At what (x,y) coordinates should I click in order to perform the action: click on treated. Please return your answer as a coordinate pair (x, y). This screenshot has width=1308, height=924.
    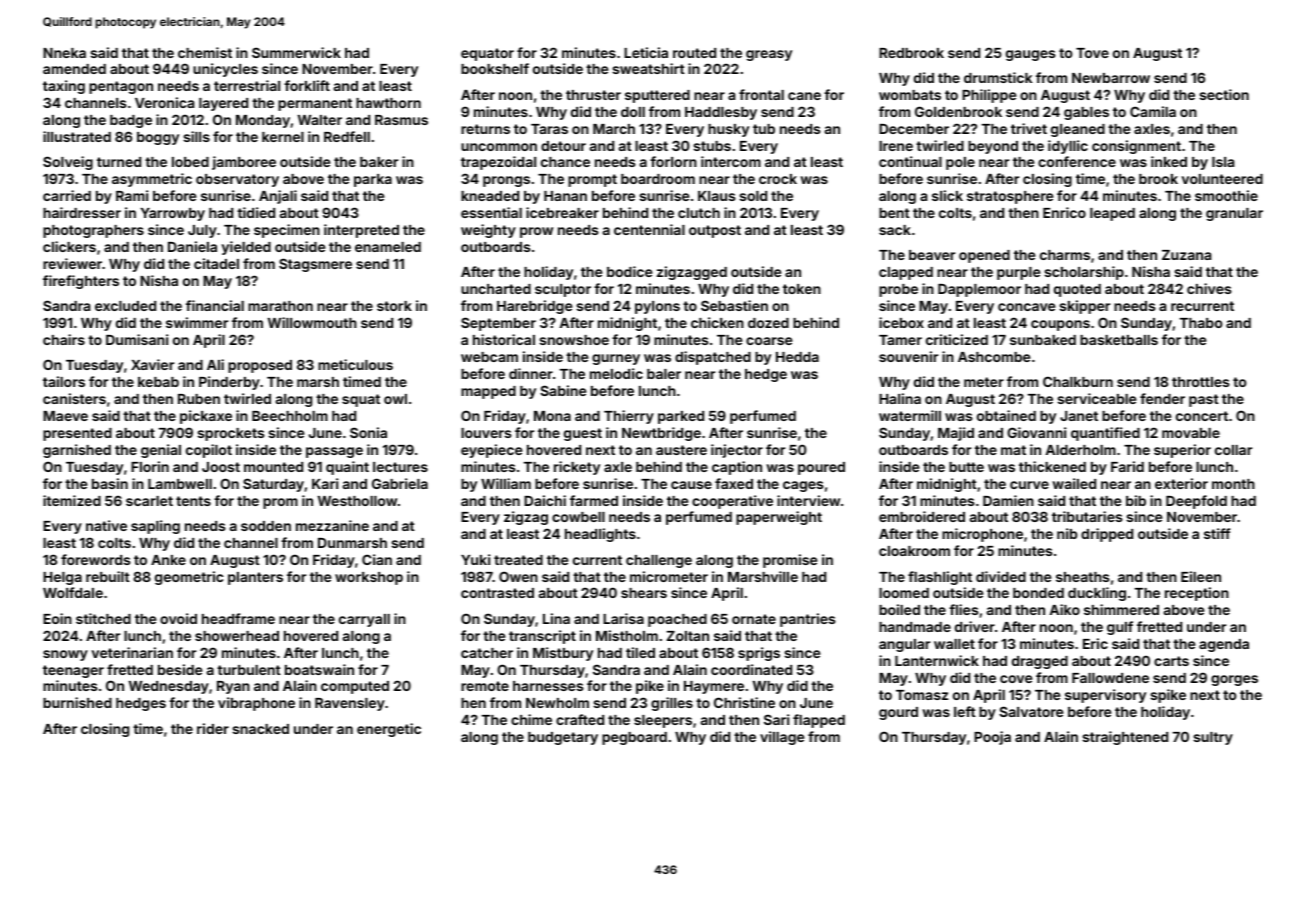
    Looking at the image, I should click on (518, 560).
